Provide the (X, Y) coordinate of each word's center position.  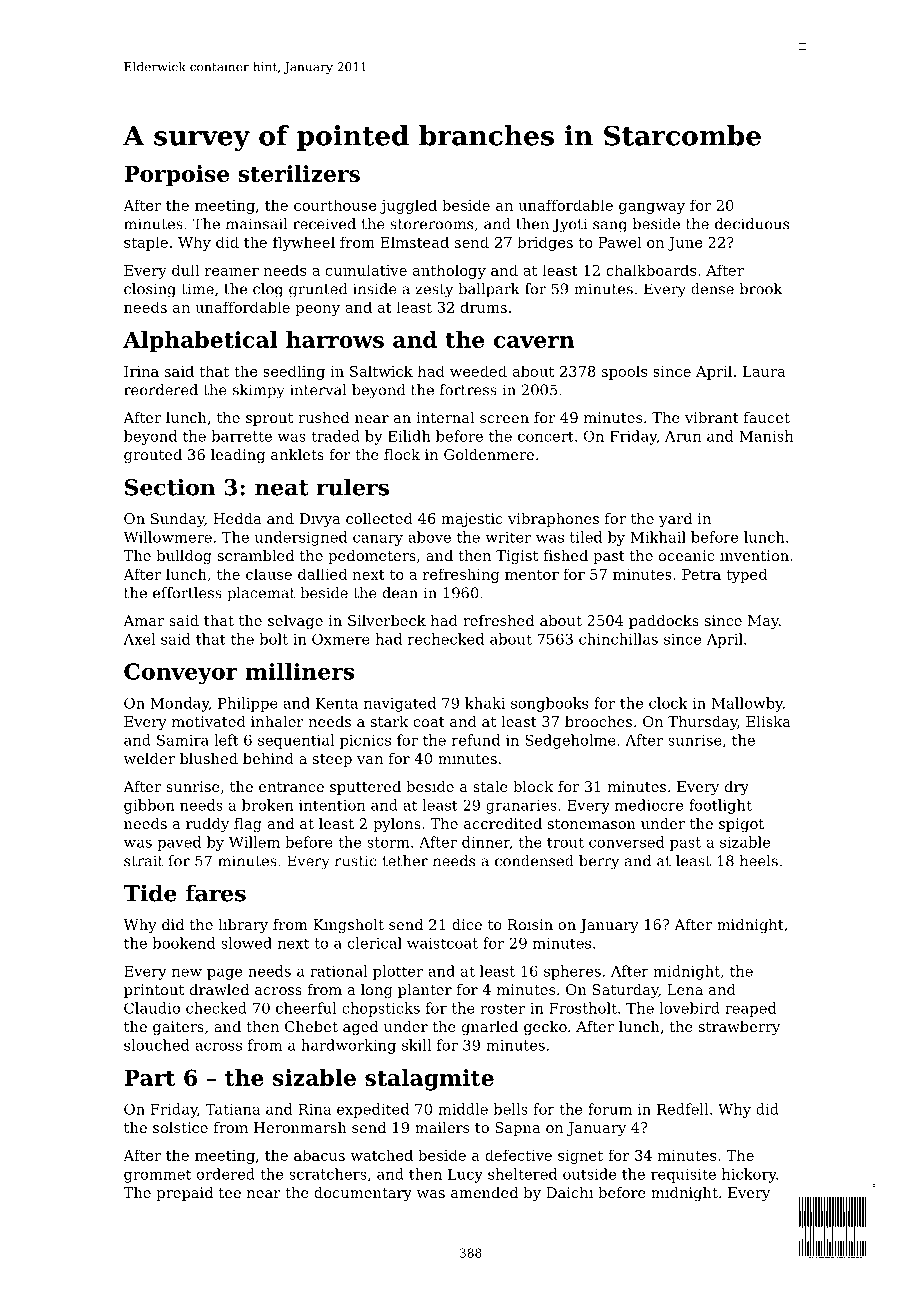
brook (761, 289)
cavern (534, 342)
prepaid (185, 1194)
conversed (626, 842)
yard (675, 520)
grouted (153, 456)
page (224, 974)
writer (508, 537)
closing (150, 290)
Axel (139, 639)
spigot (741, 825)
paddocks (664, 622)
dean (400, 593)
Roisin (530, 924)
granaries (521, 807)
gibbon (149, 806)
